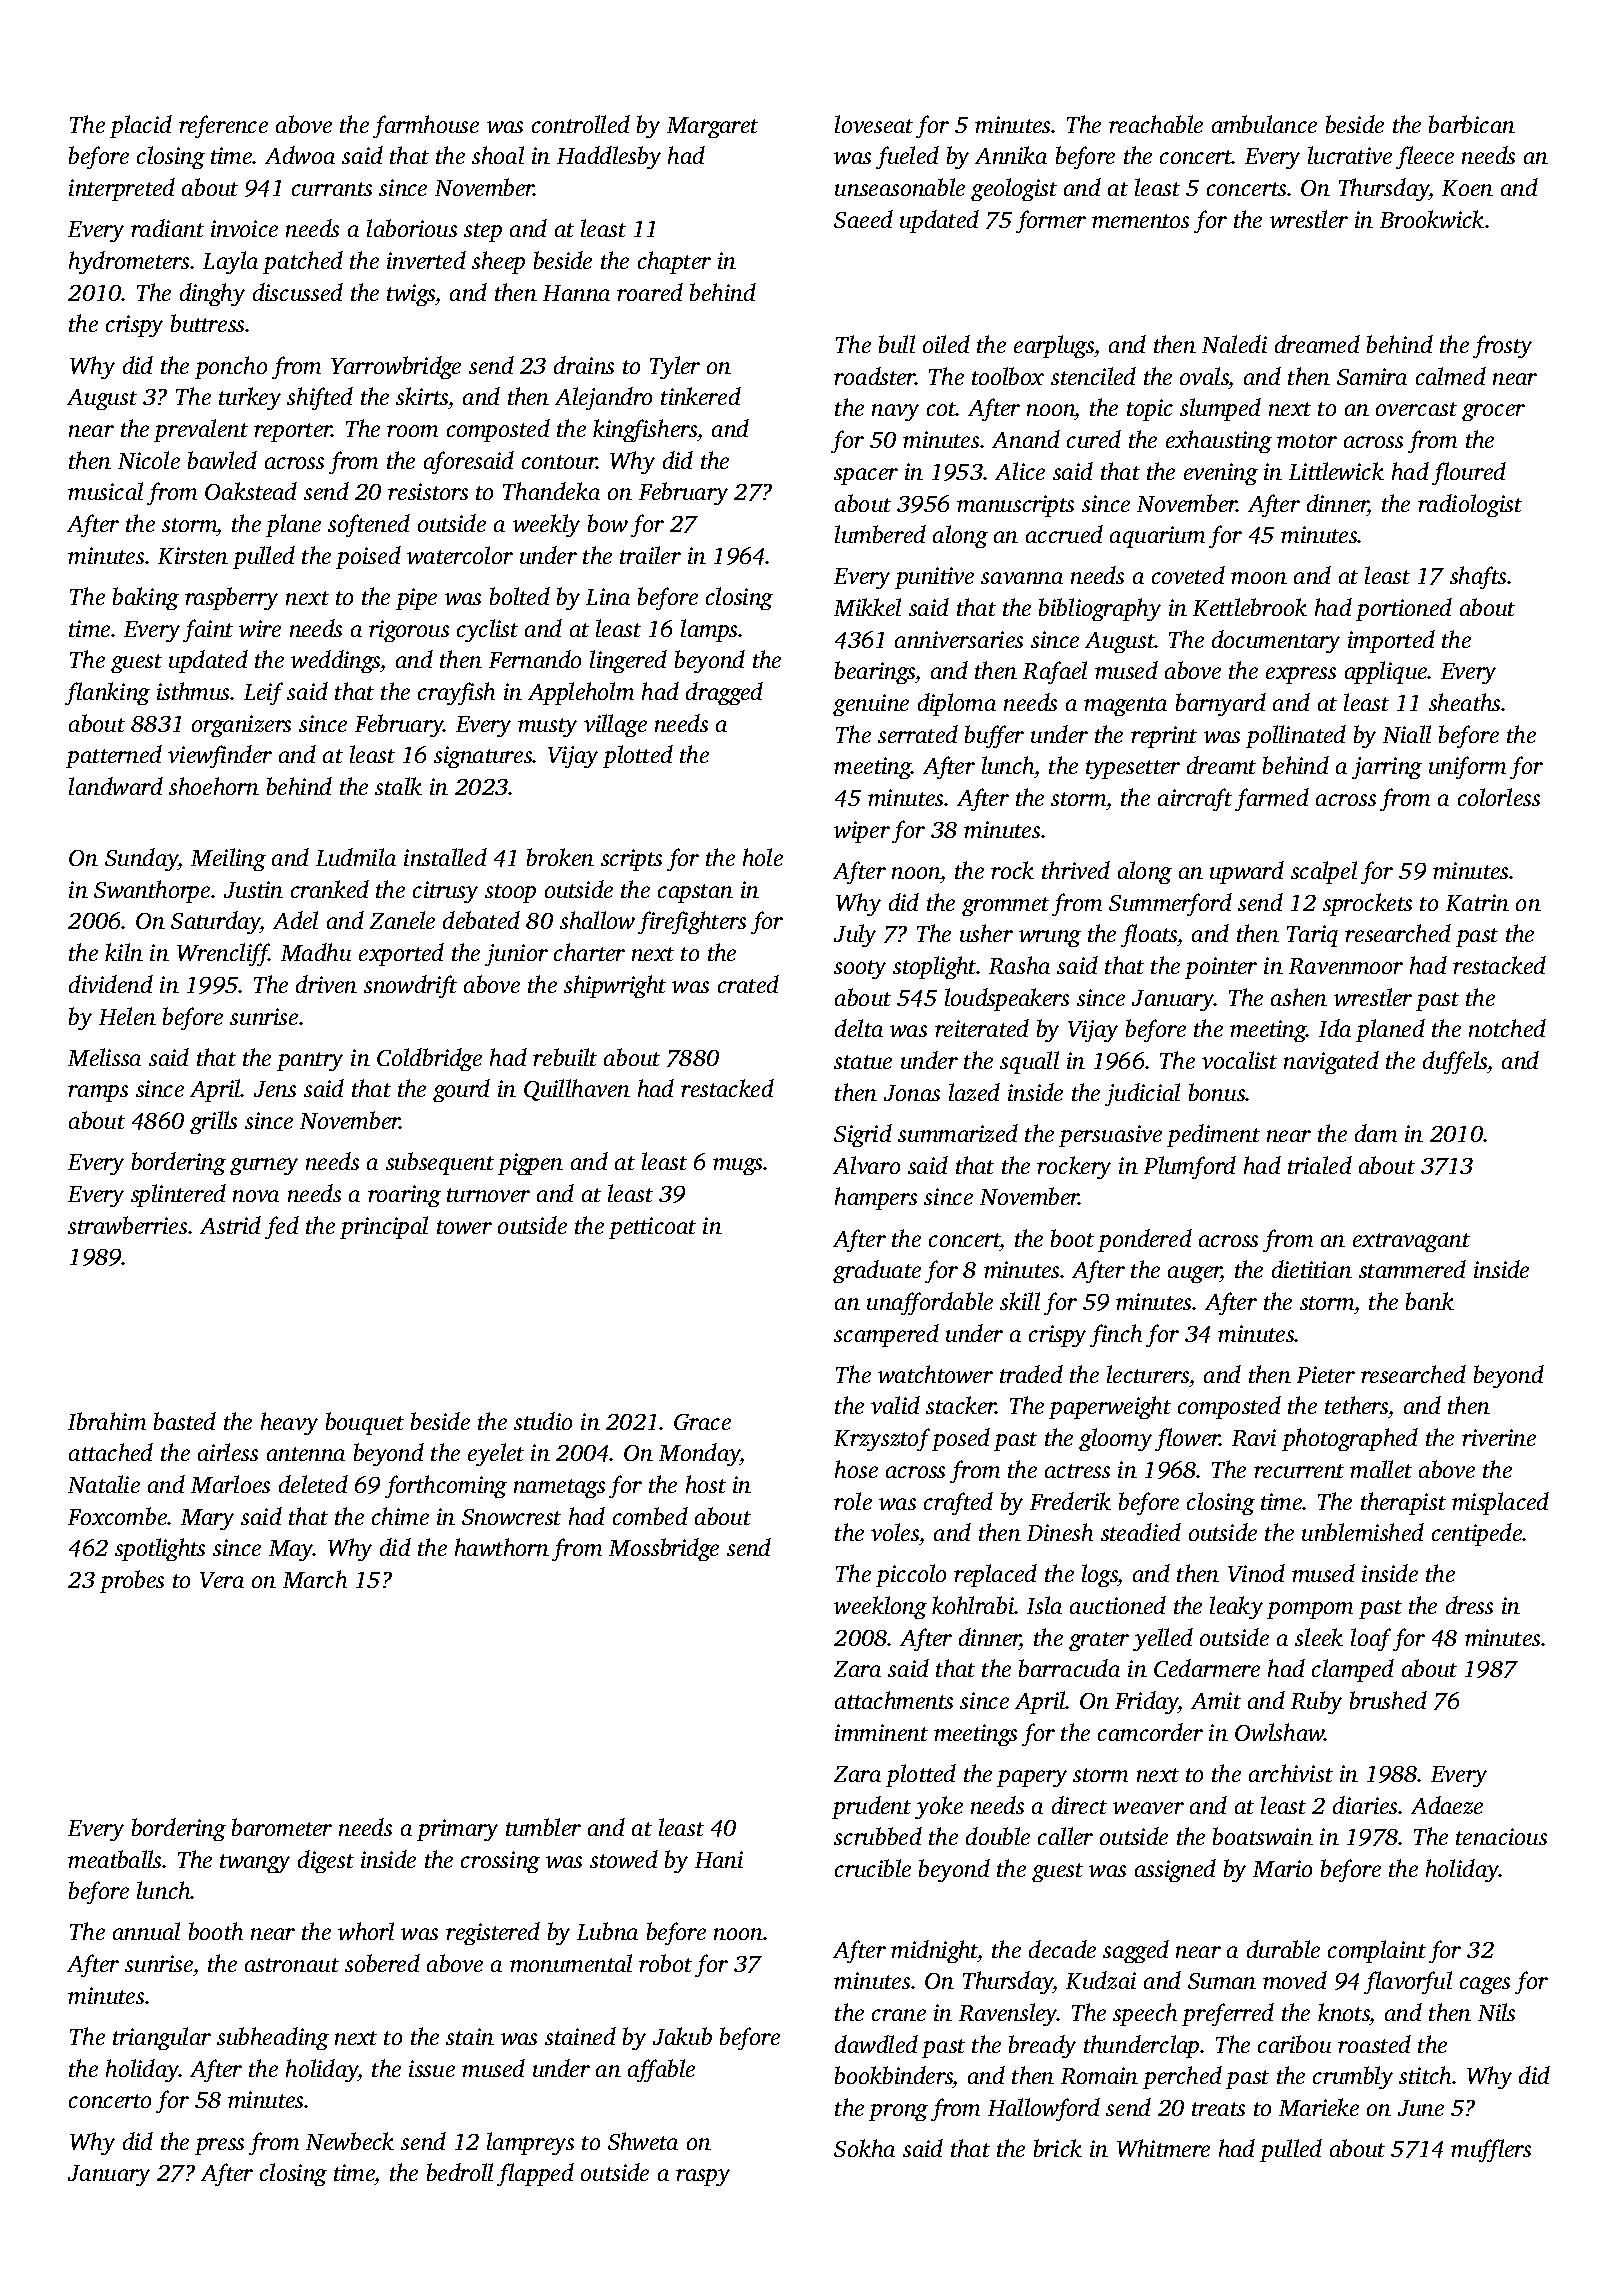  I want to click on Krzysztof, so click(882, 1439).
